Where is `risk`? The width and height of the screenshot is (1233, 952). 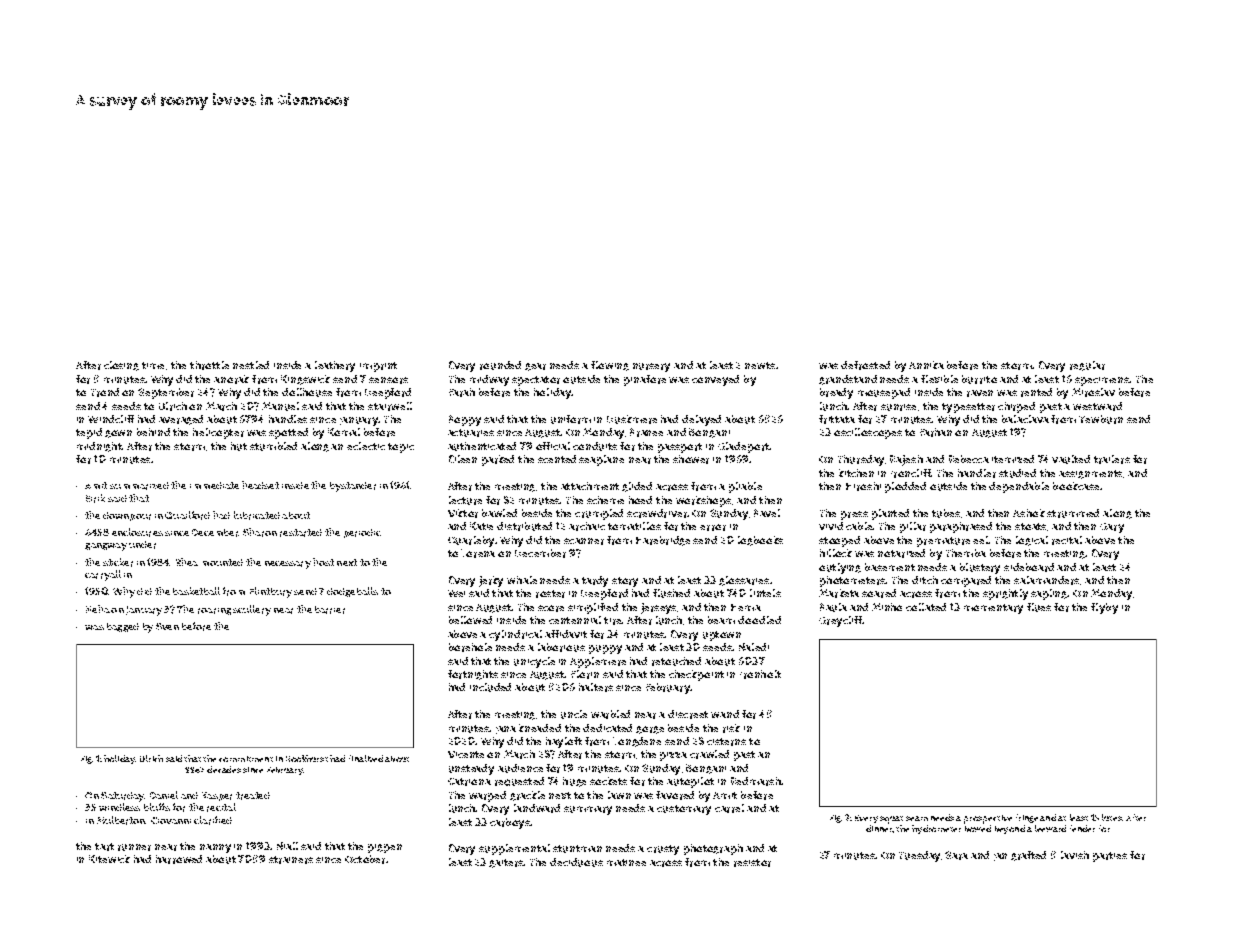 risk is located at coordinates (731, 728).
